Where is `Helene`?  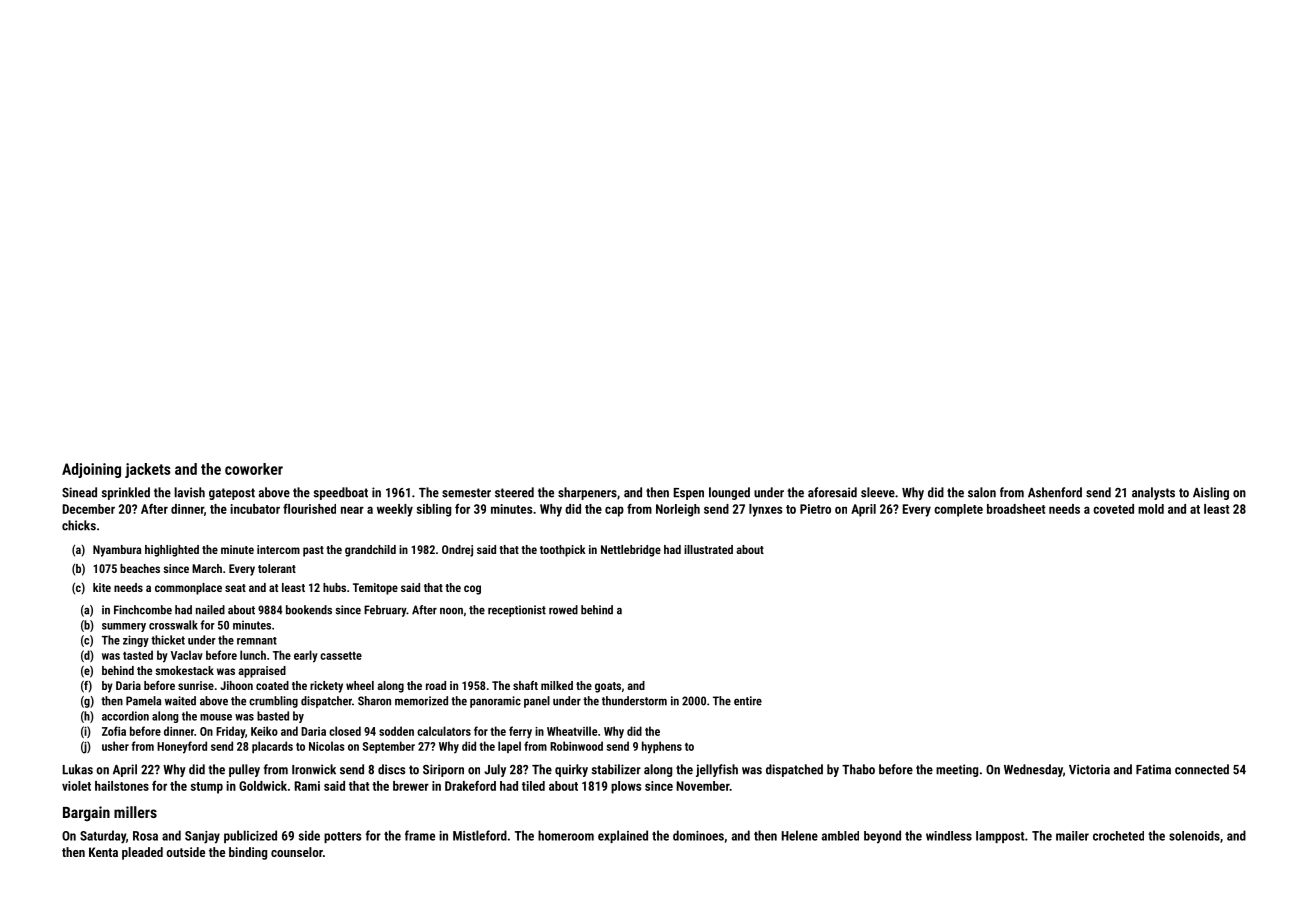
Helene is located at coordinates (800, 835).
